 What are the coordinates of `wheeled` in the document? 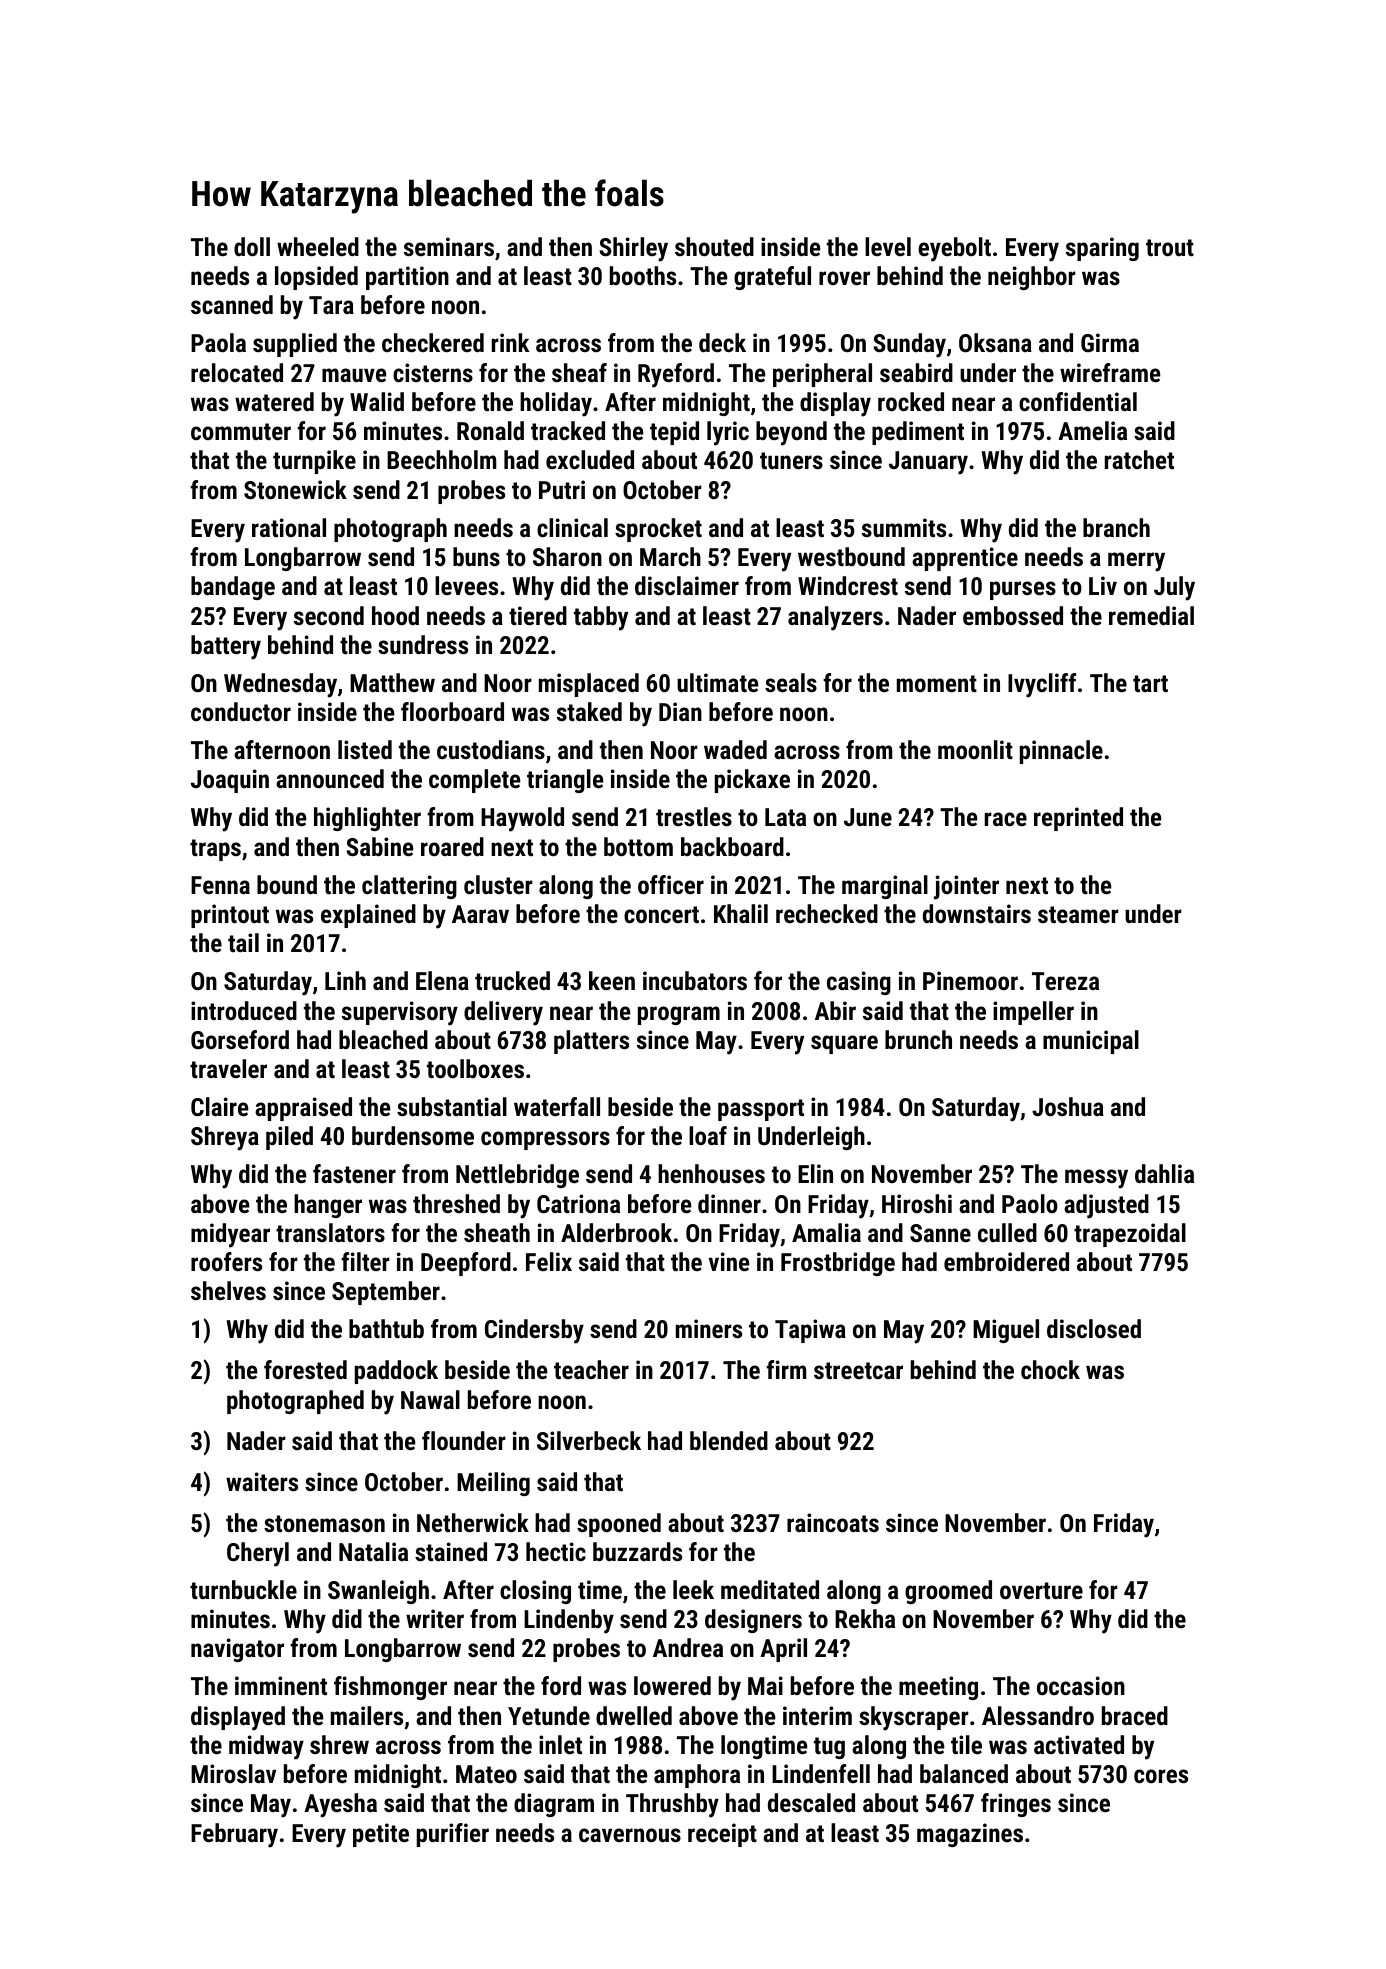 It's located at (318, 246).
